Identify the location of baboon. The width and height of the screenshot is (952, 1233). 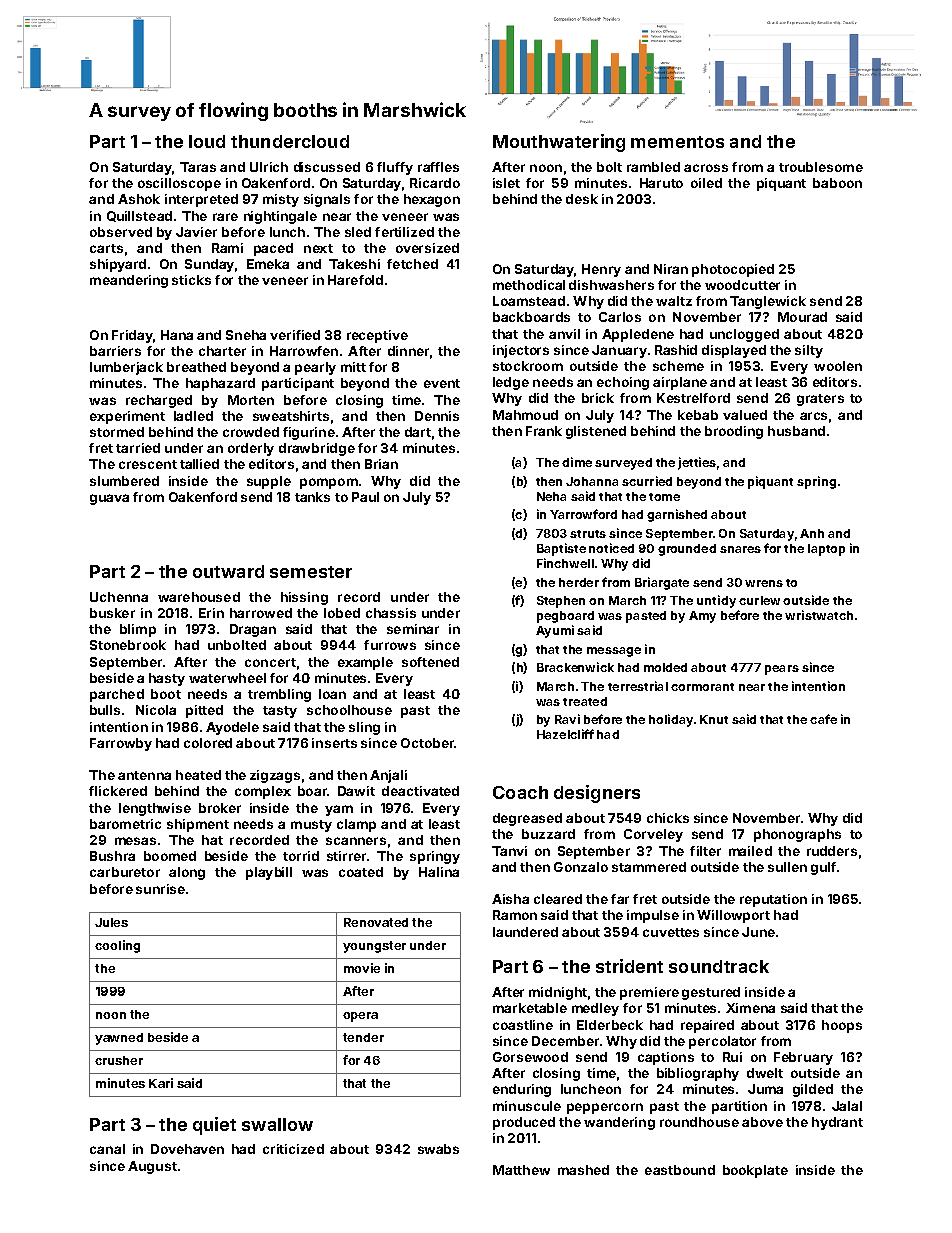
(837, 183).
